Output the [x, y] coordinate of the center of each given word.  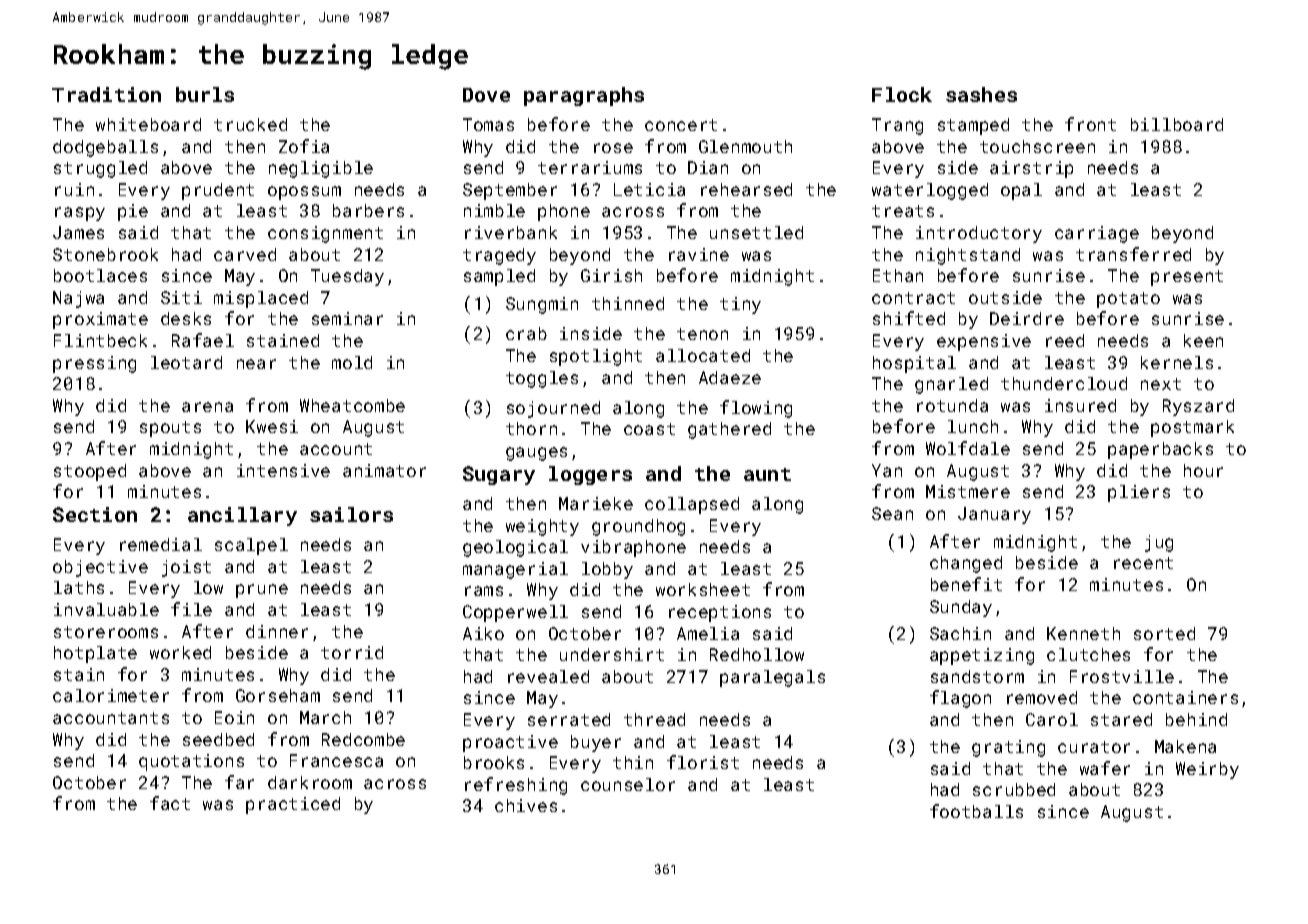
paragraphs [584, 96]
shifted [909, 318]
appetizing [982, 656]
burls [205, 94]
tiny [740, 305]
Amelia [708, 633]
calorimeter [111, 695]
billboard [1177, 124]
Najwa [78, 299]
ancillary [242, 516]
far [239, 782]
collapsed [692, 505]
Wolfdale [968, 448]
